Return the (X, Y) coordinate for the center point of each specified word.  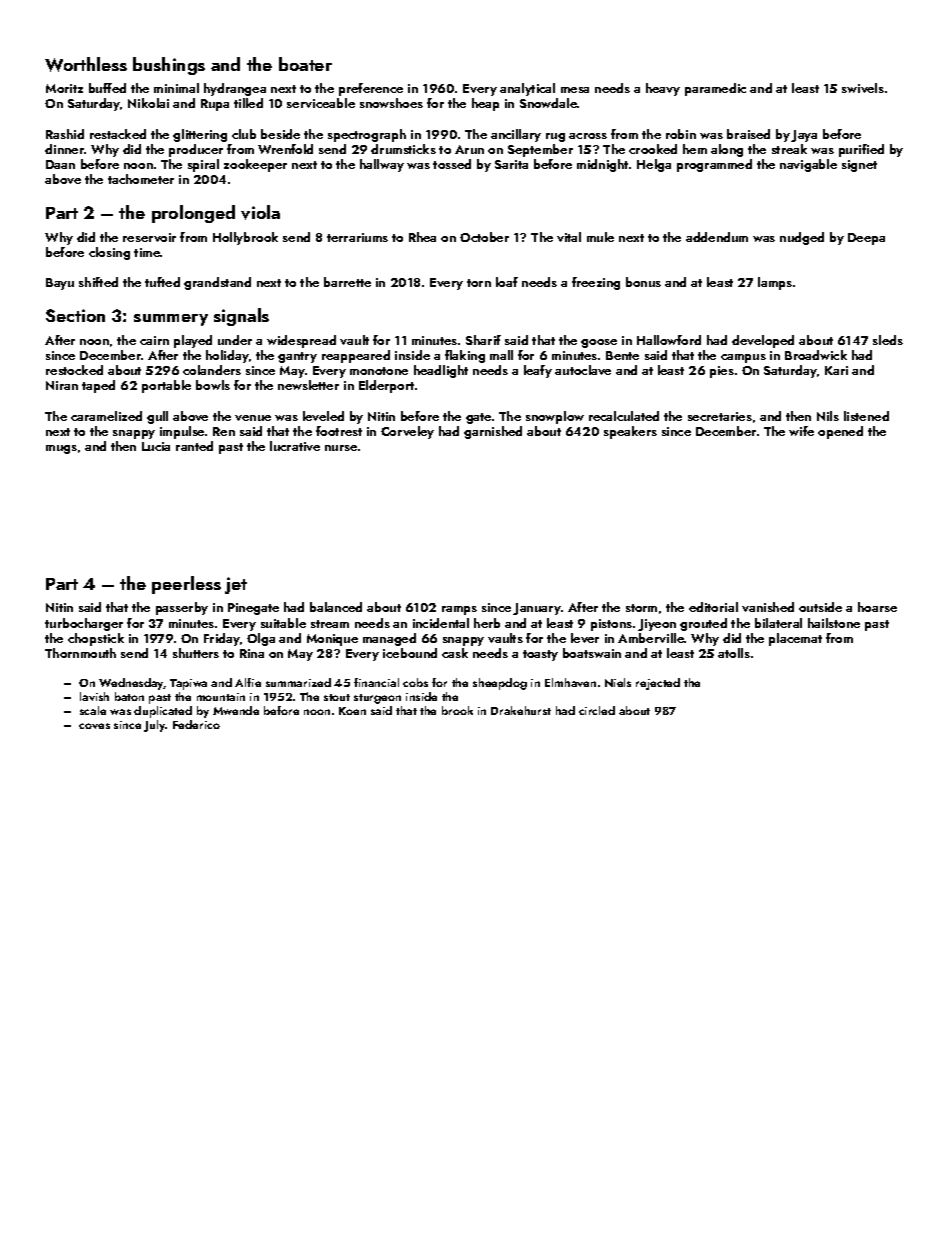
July (155, 726)
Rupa (215, 105)
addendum (717, 237)
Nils (828, 416)
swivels (863, 88)
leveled (323, 416)
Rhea (422, 237)
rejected (658, 684)
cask (455, 653)
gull (157, 417)
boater (305, 64)
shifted (98, 282)
